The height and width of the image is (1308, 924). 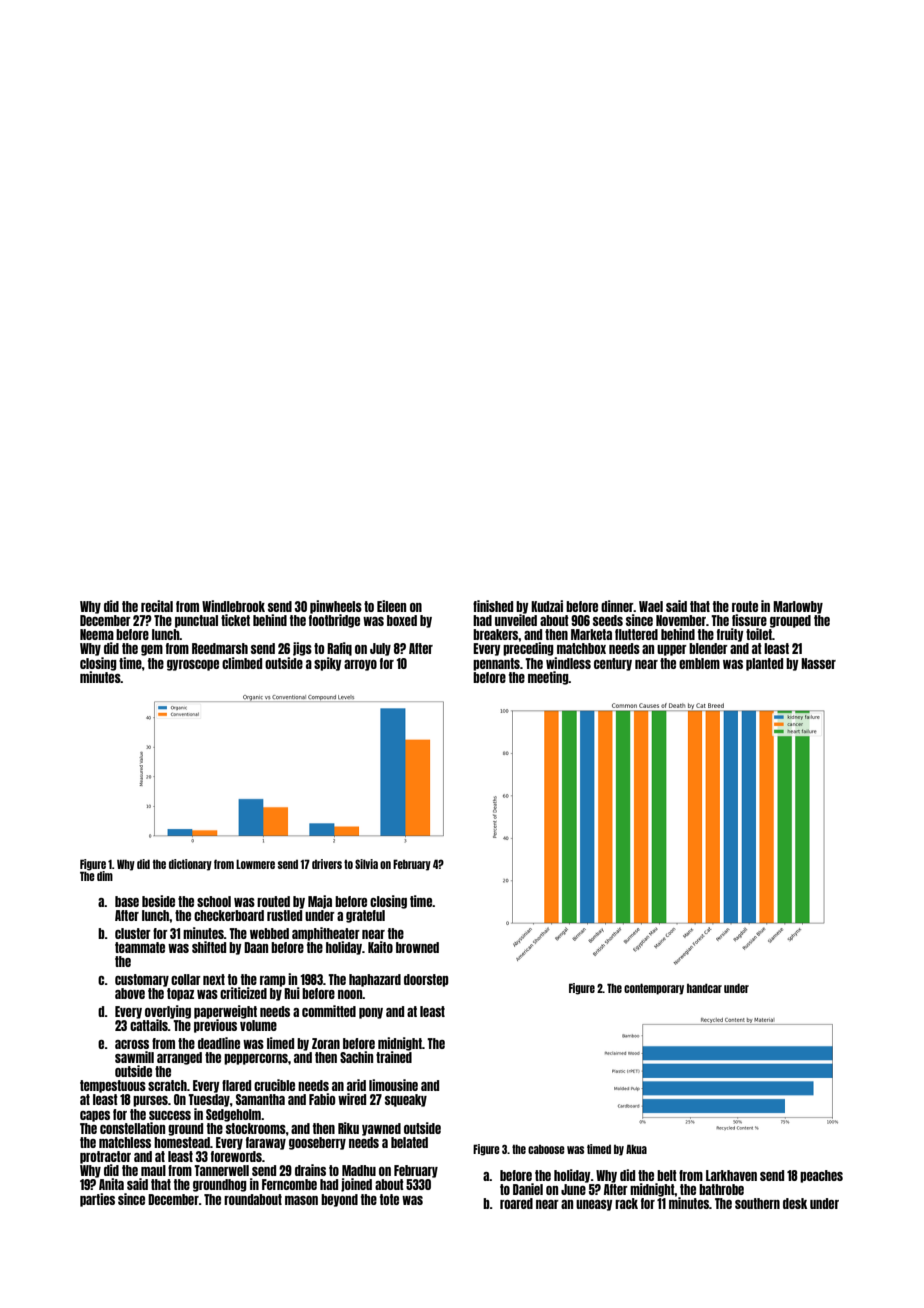 I want to click on Lowmere, so click(x=255, y=864).
